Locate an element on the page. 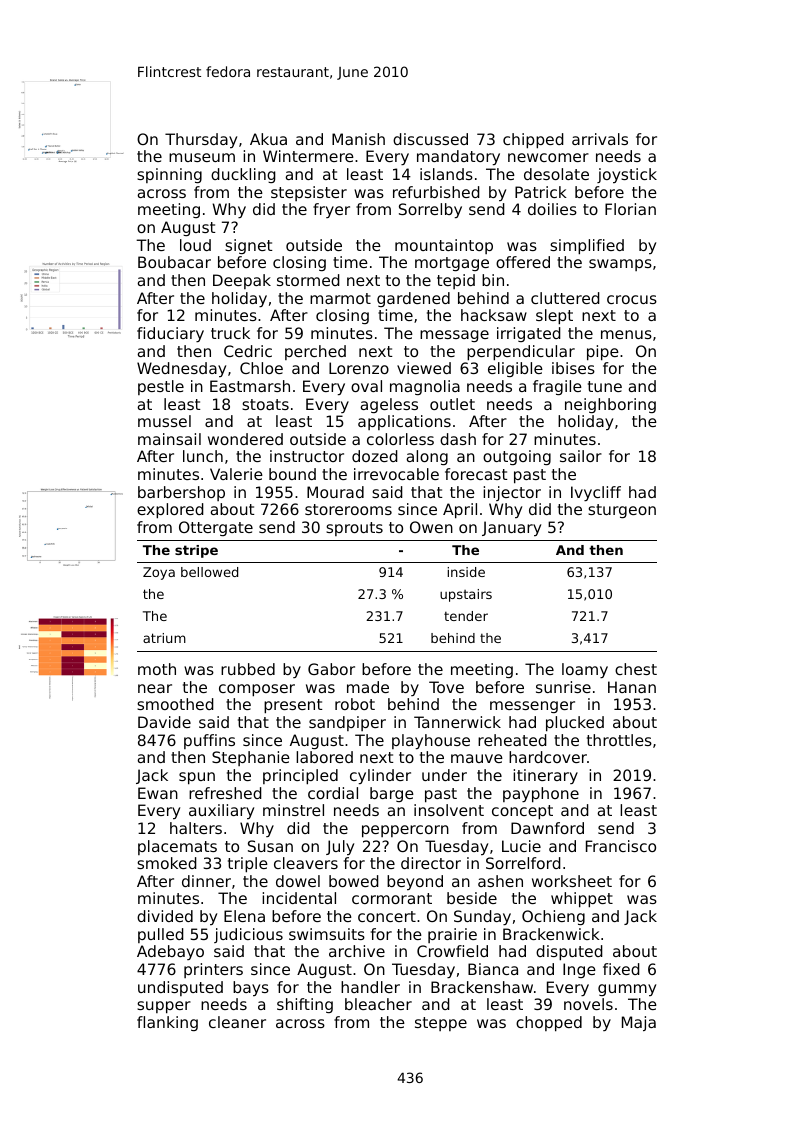 The height and width of the document is (1127, 794). Tove is located at coordinates (446, 687).
